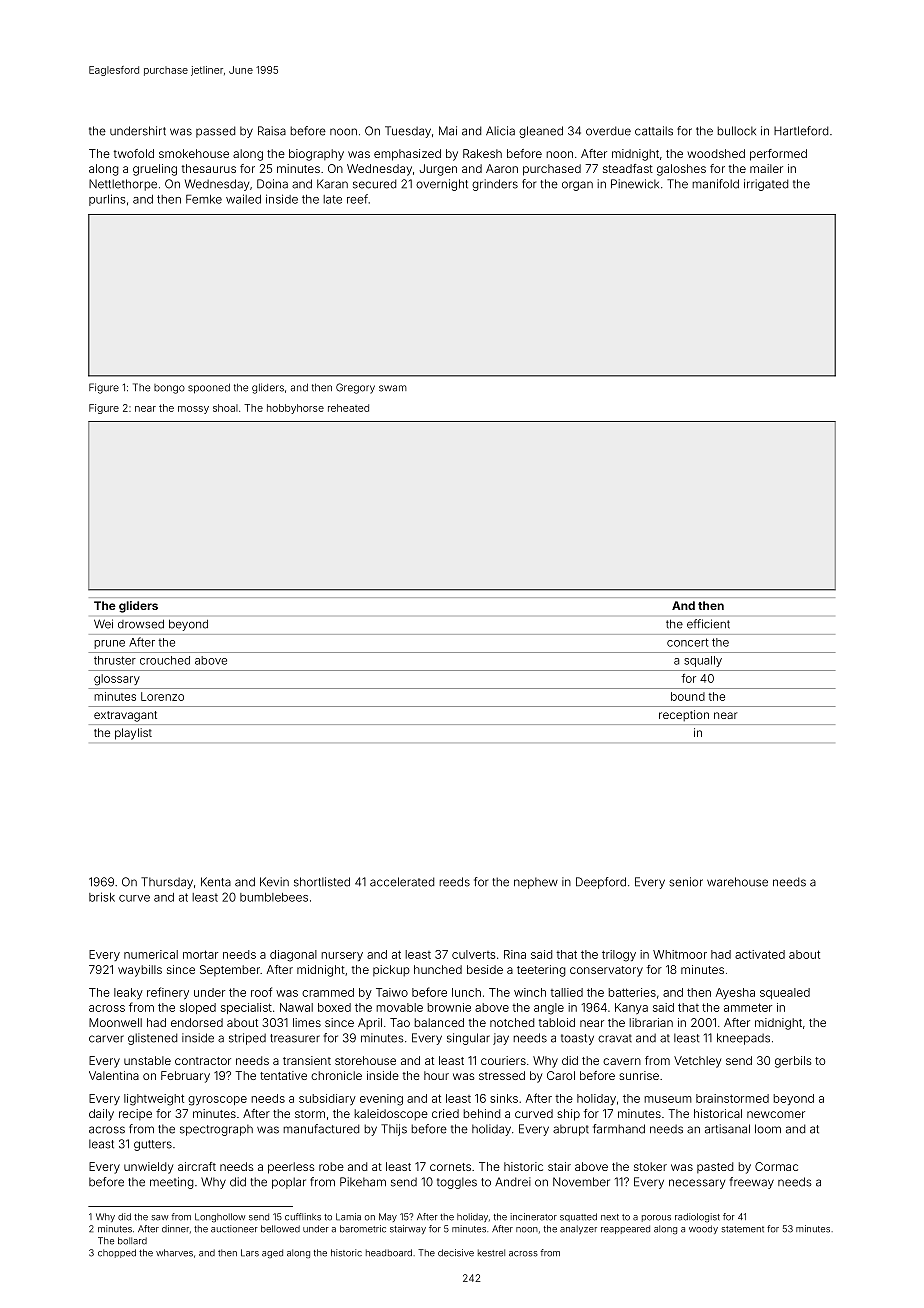  Describe the element at coordinates (654, 131) in the screenshot. I see `cattails` at that location.
